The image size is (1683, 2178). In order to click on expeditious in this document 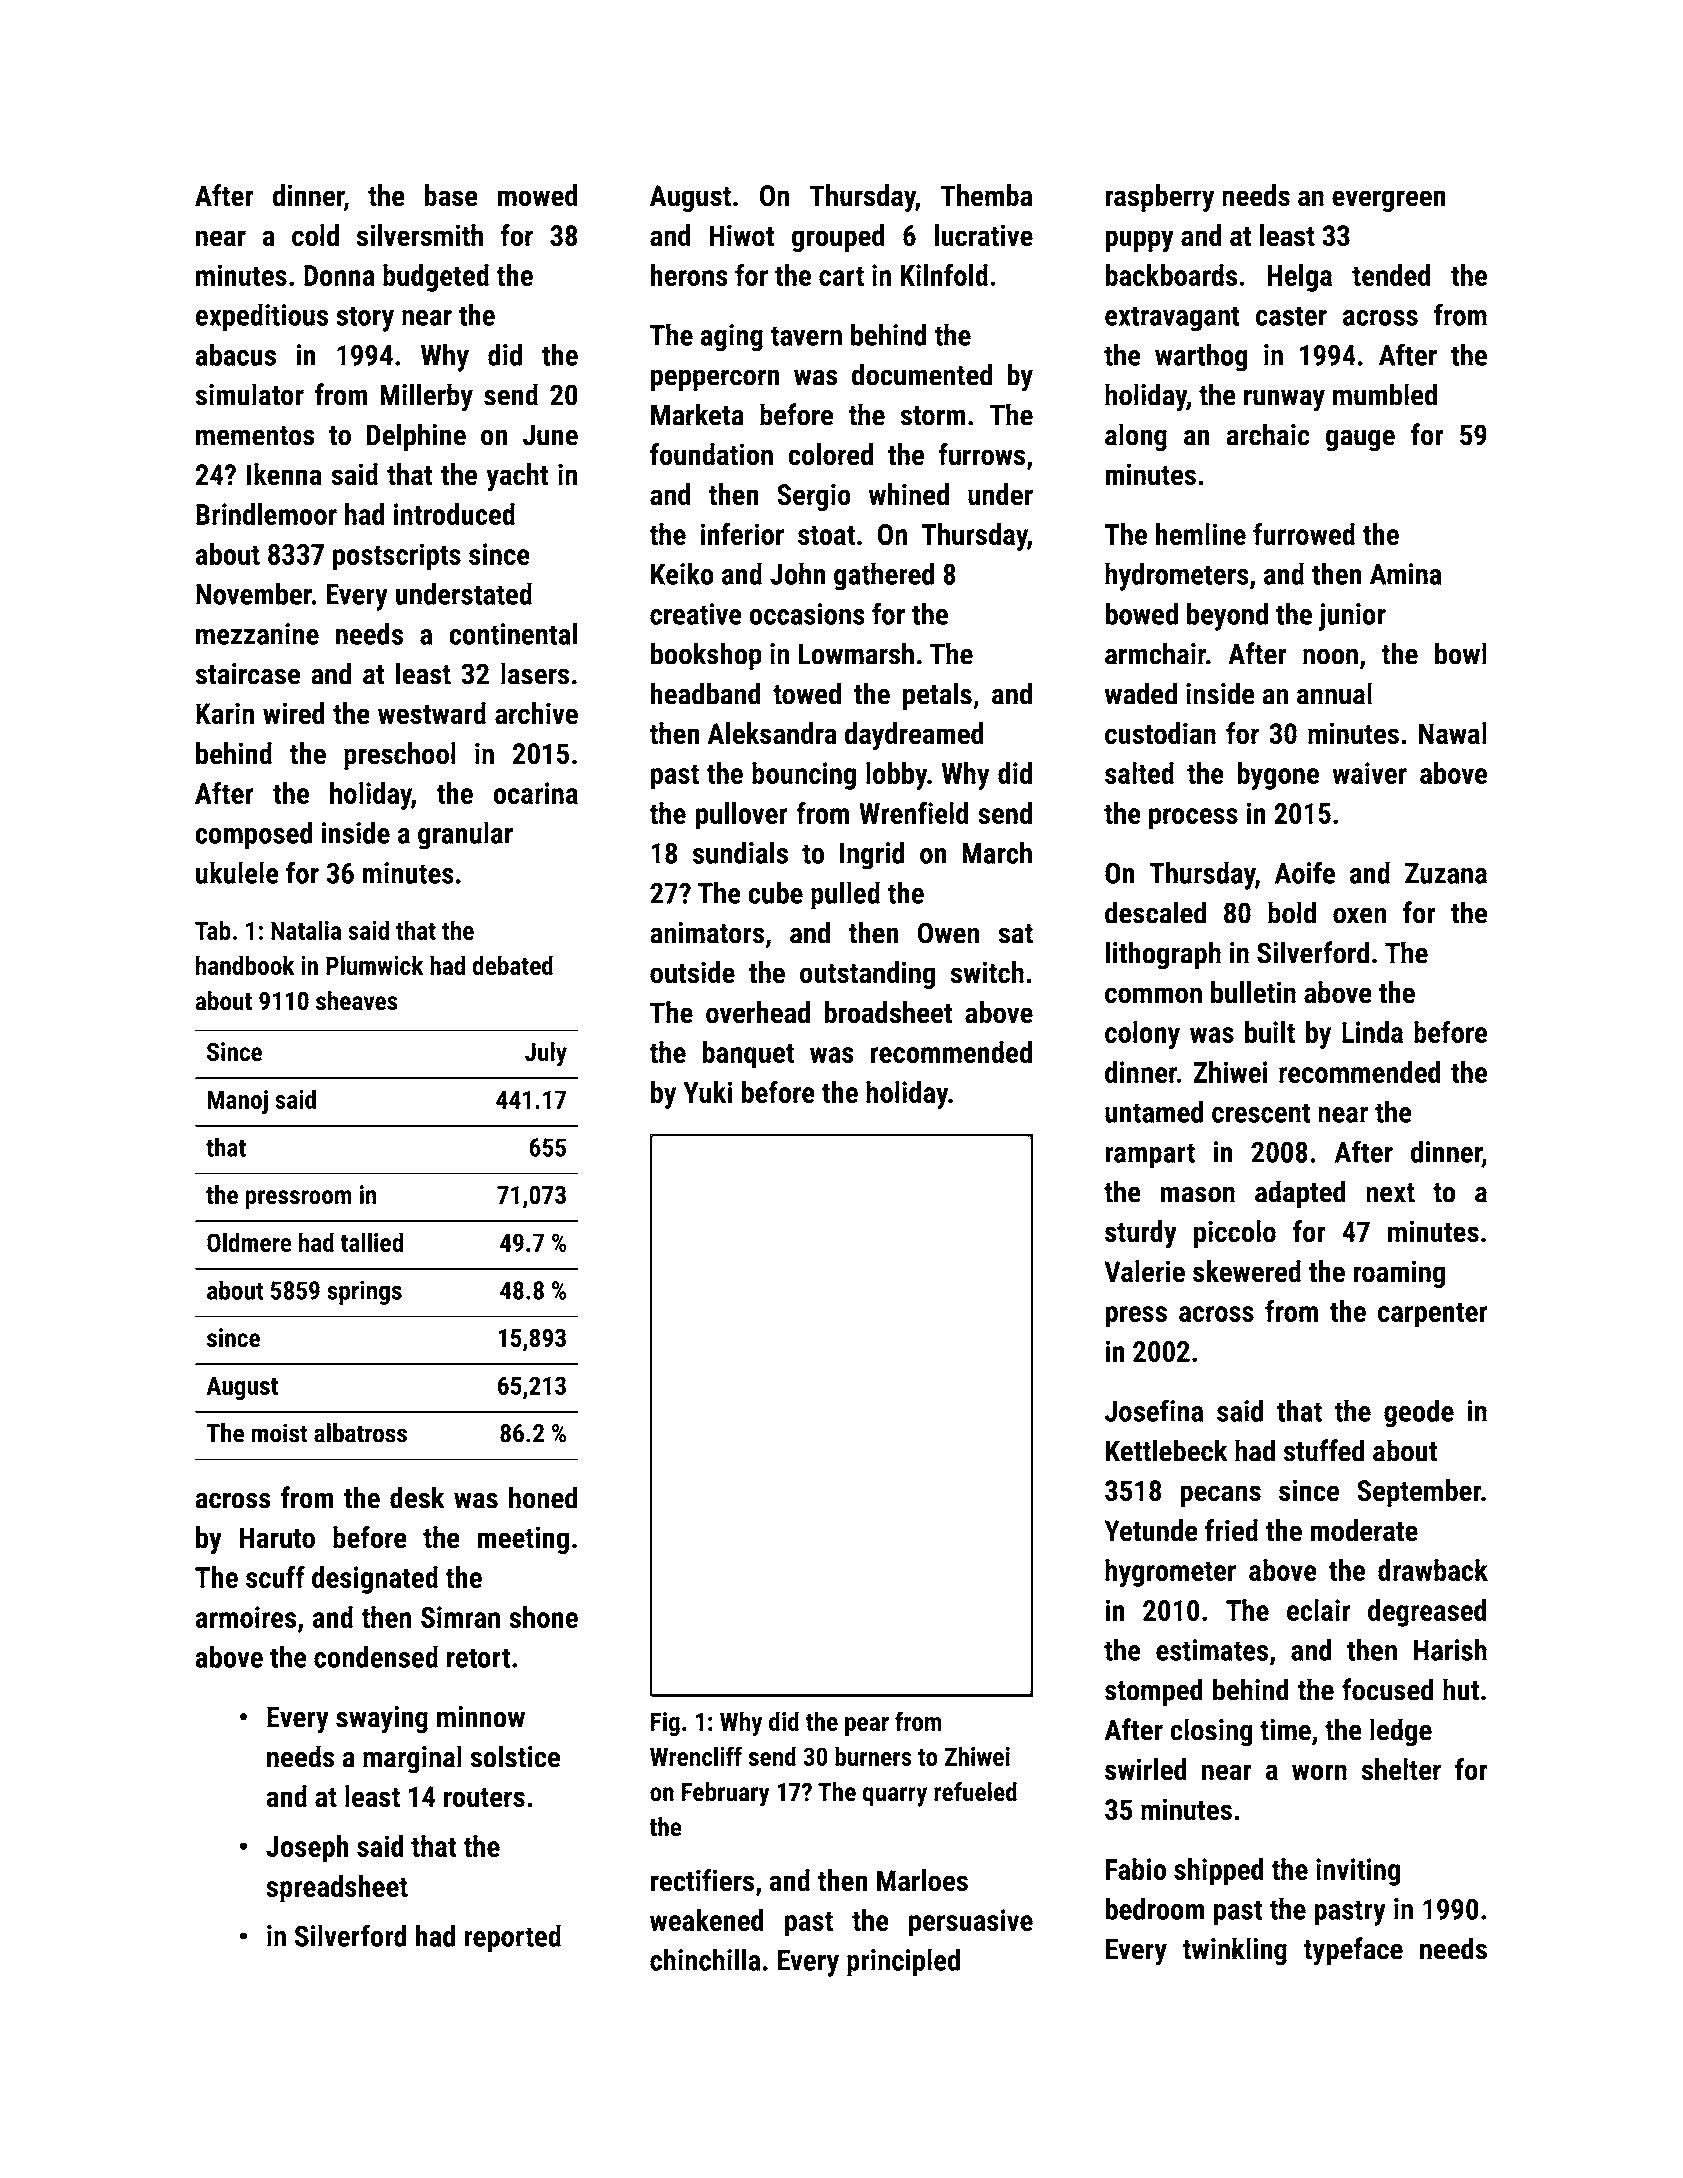, I will do `click(261, 317)`.
